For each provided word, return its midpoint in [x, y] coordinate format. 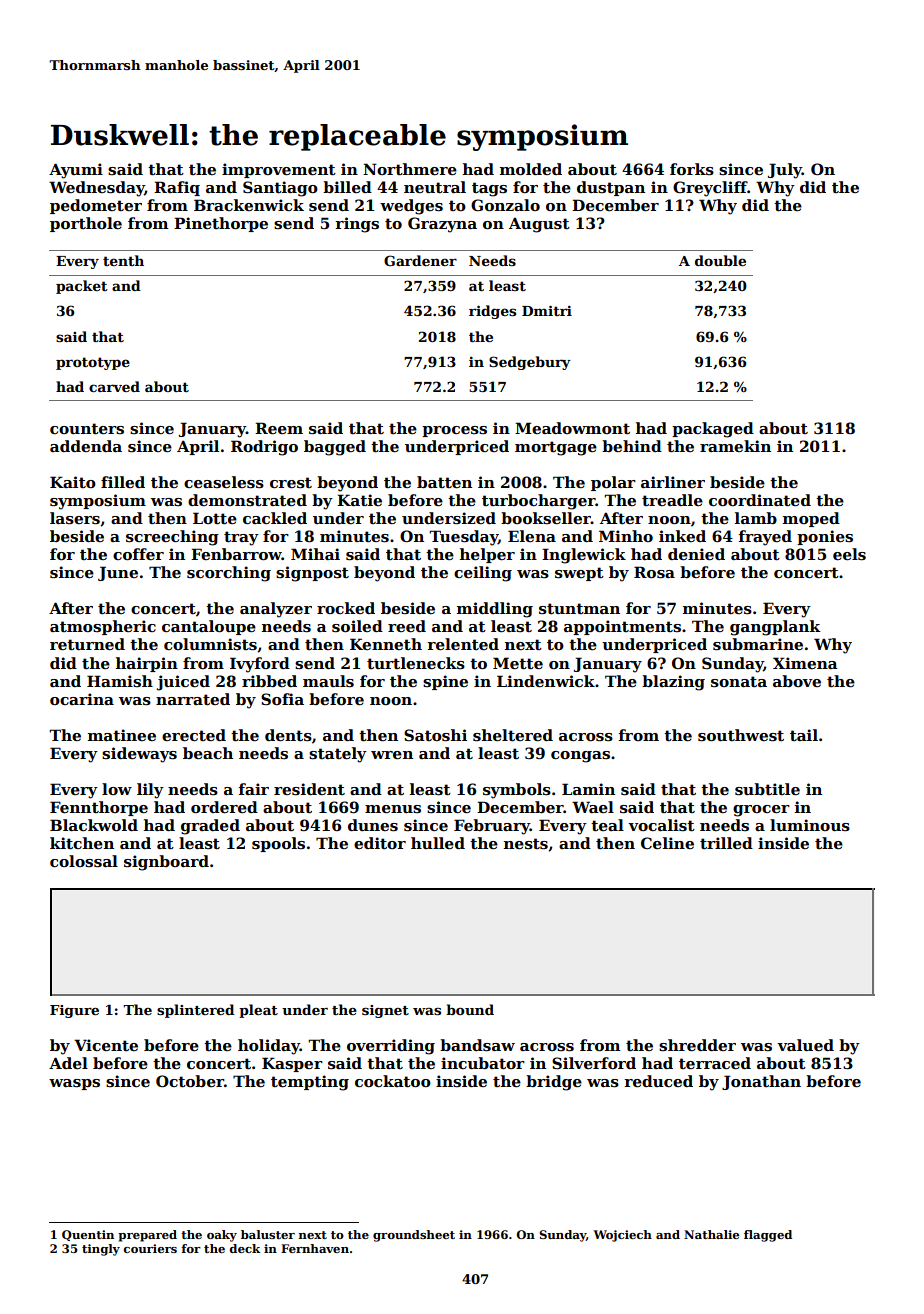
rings [357, 225]
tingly [101, 1250]
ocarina [82, 699]
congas [580, 757]
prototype [93, 363]
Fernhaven [315, 1248]
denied [696, 554]
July [785, 171]
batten [444, 482]
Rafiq [177, 188]
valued [805, 1045]
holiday [269, 1047]
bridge [554, 1083]
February [492, 827]
